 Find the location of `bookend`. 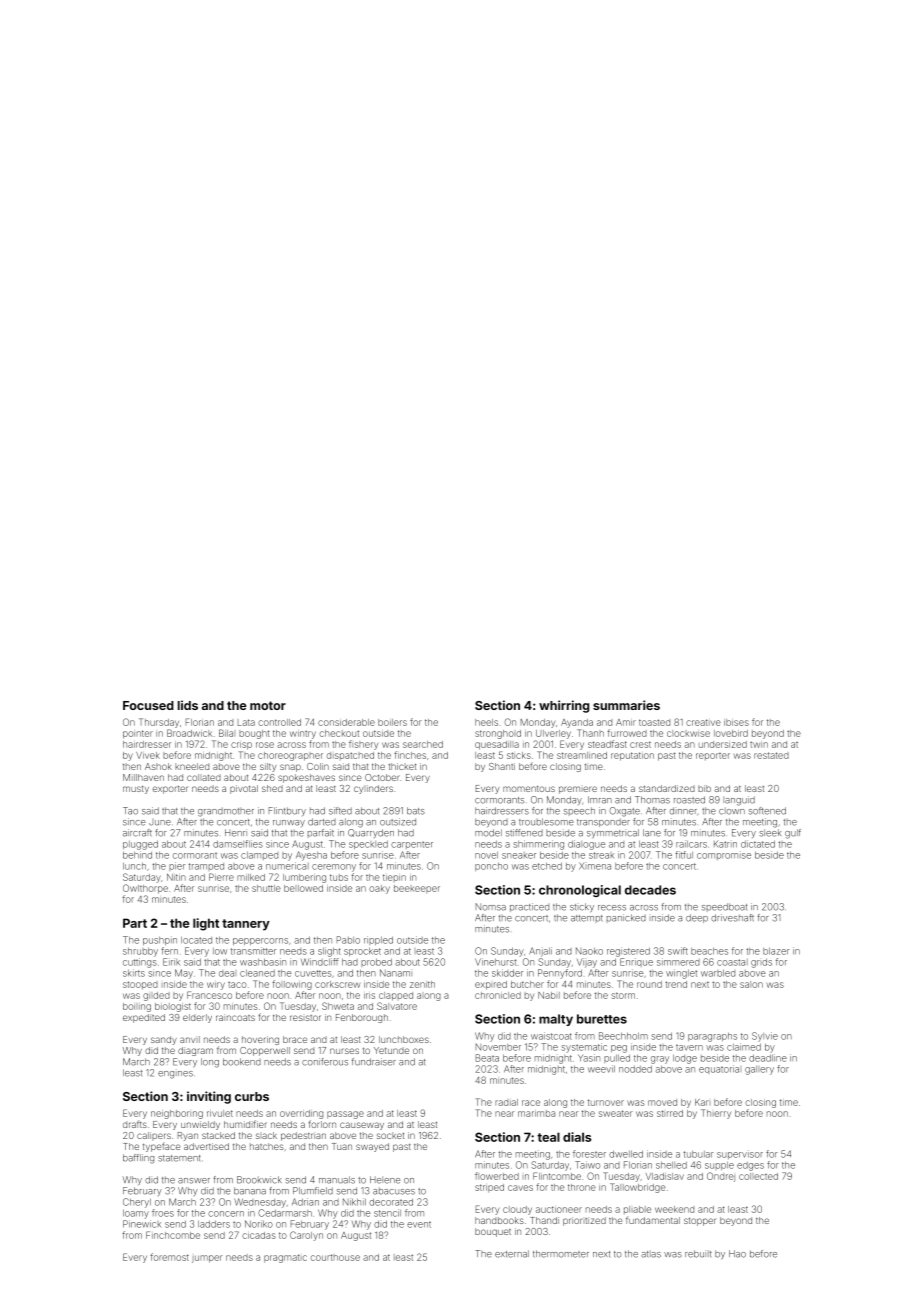

bookend is located at coordinates (242, 1062).
